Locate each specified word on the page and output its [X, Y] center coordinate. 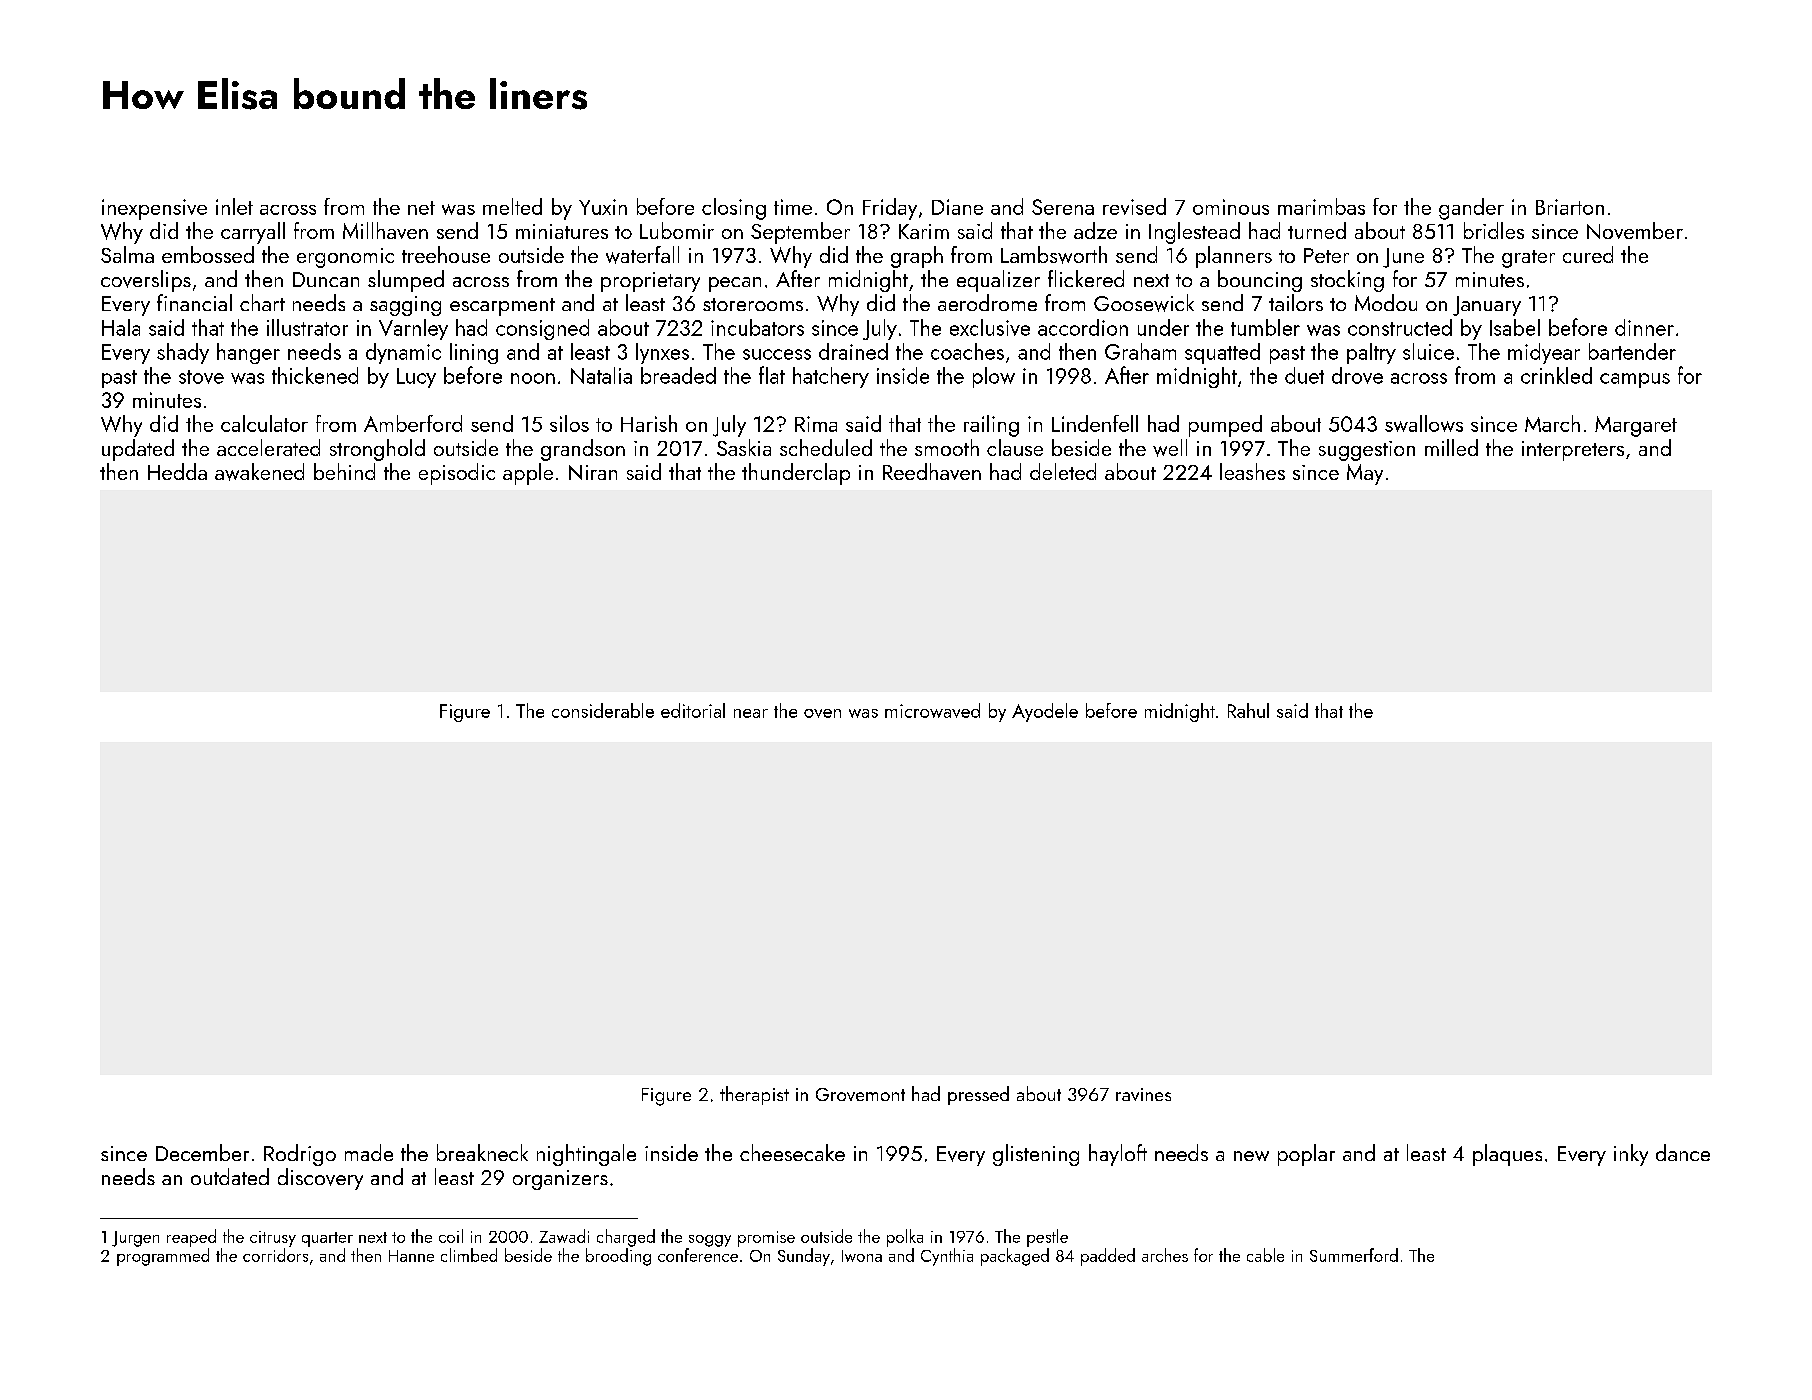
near [751, 713]
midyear [1544, 353]
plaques [1507, 1155]
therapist [754, 1095]
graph [917, 257]
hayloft [1118, 1155]
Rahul [1248, 710]
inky [1631, 1155]
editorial [693, 710]
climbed [469, 1255]
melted [512, 206]
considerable [603, 710]
